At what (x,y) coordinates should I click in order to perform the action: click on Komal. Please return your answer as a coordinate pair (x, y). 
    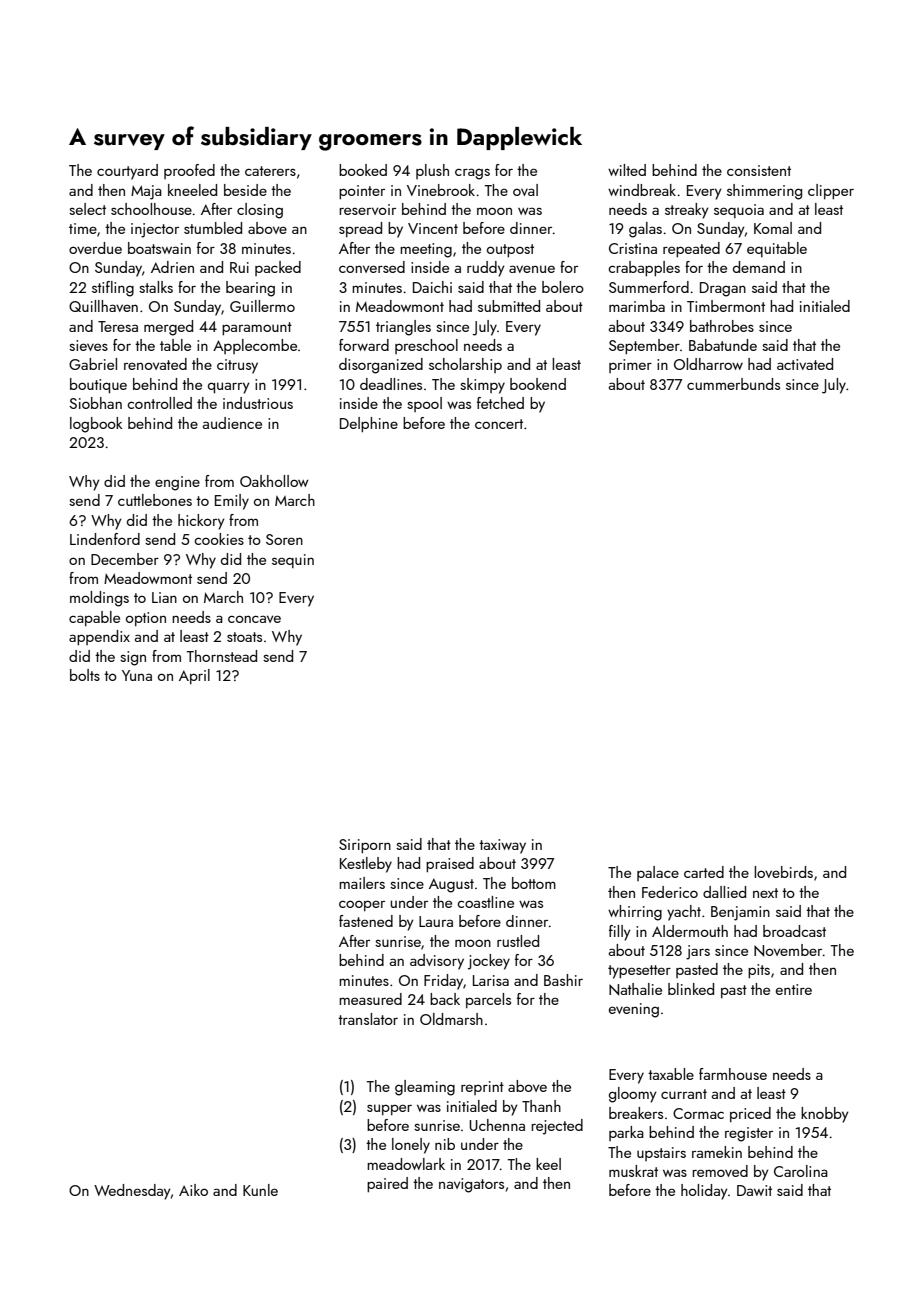
    Looking at the image, I should click on (773, 228).
